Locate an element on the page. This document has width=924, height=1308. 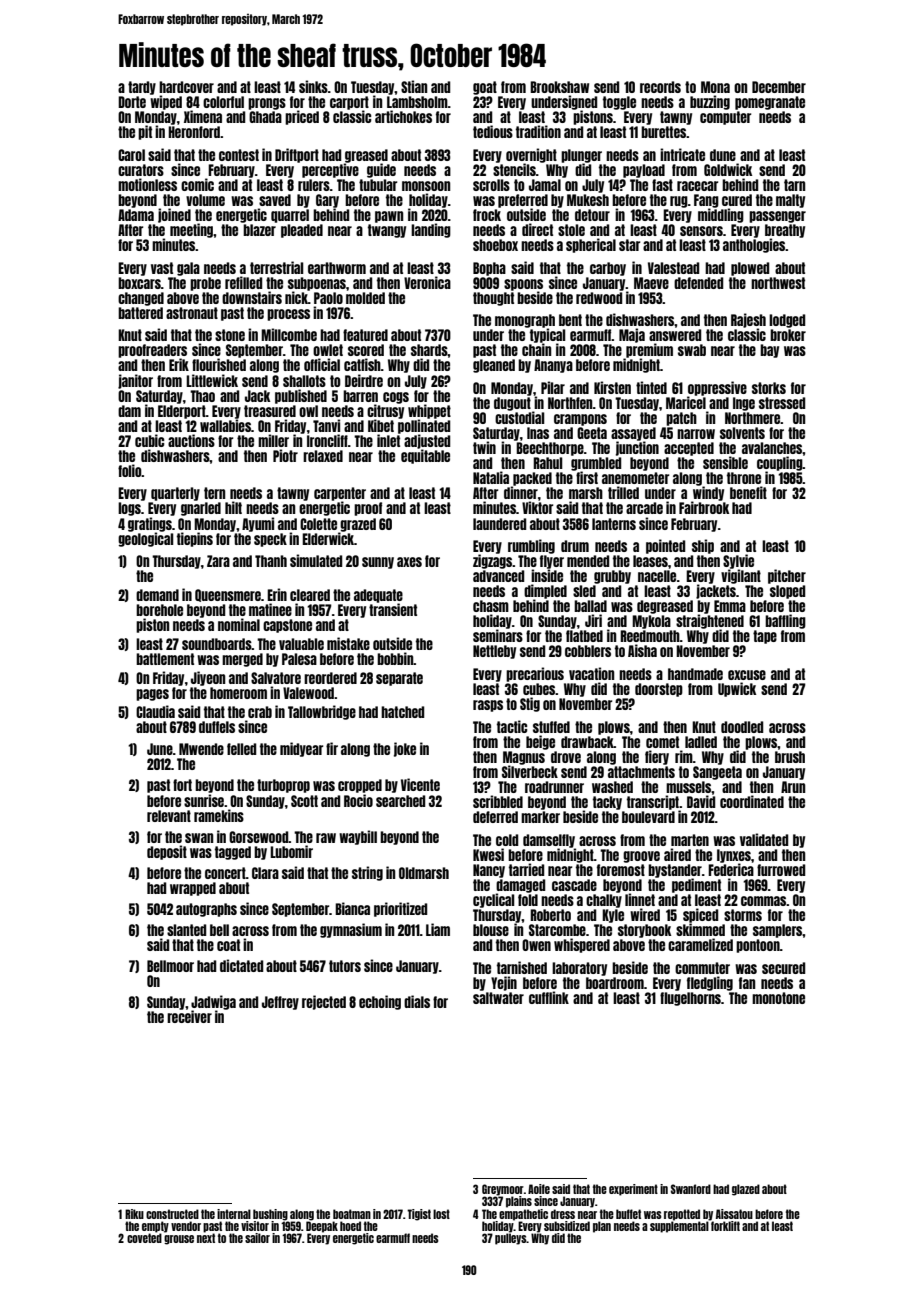
sinks is located at coordinates (313, 86).
